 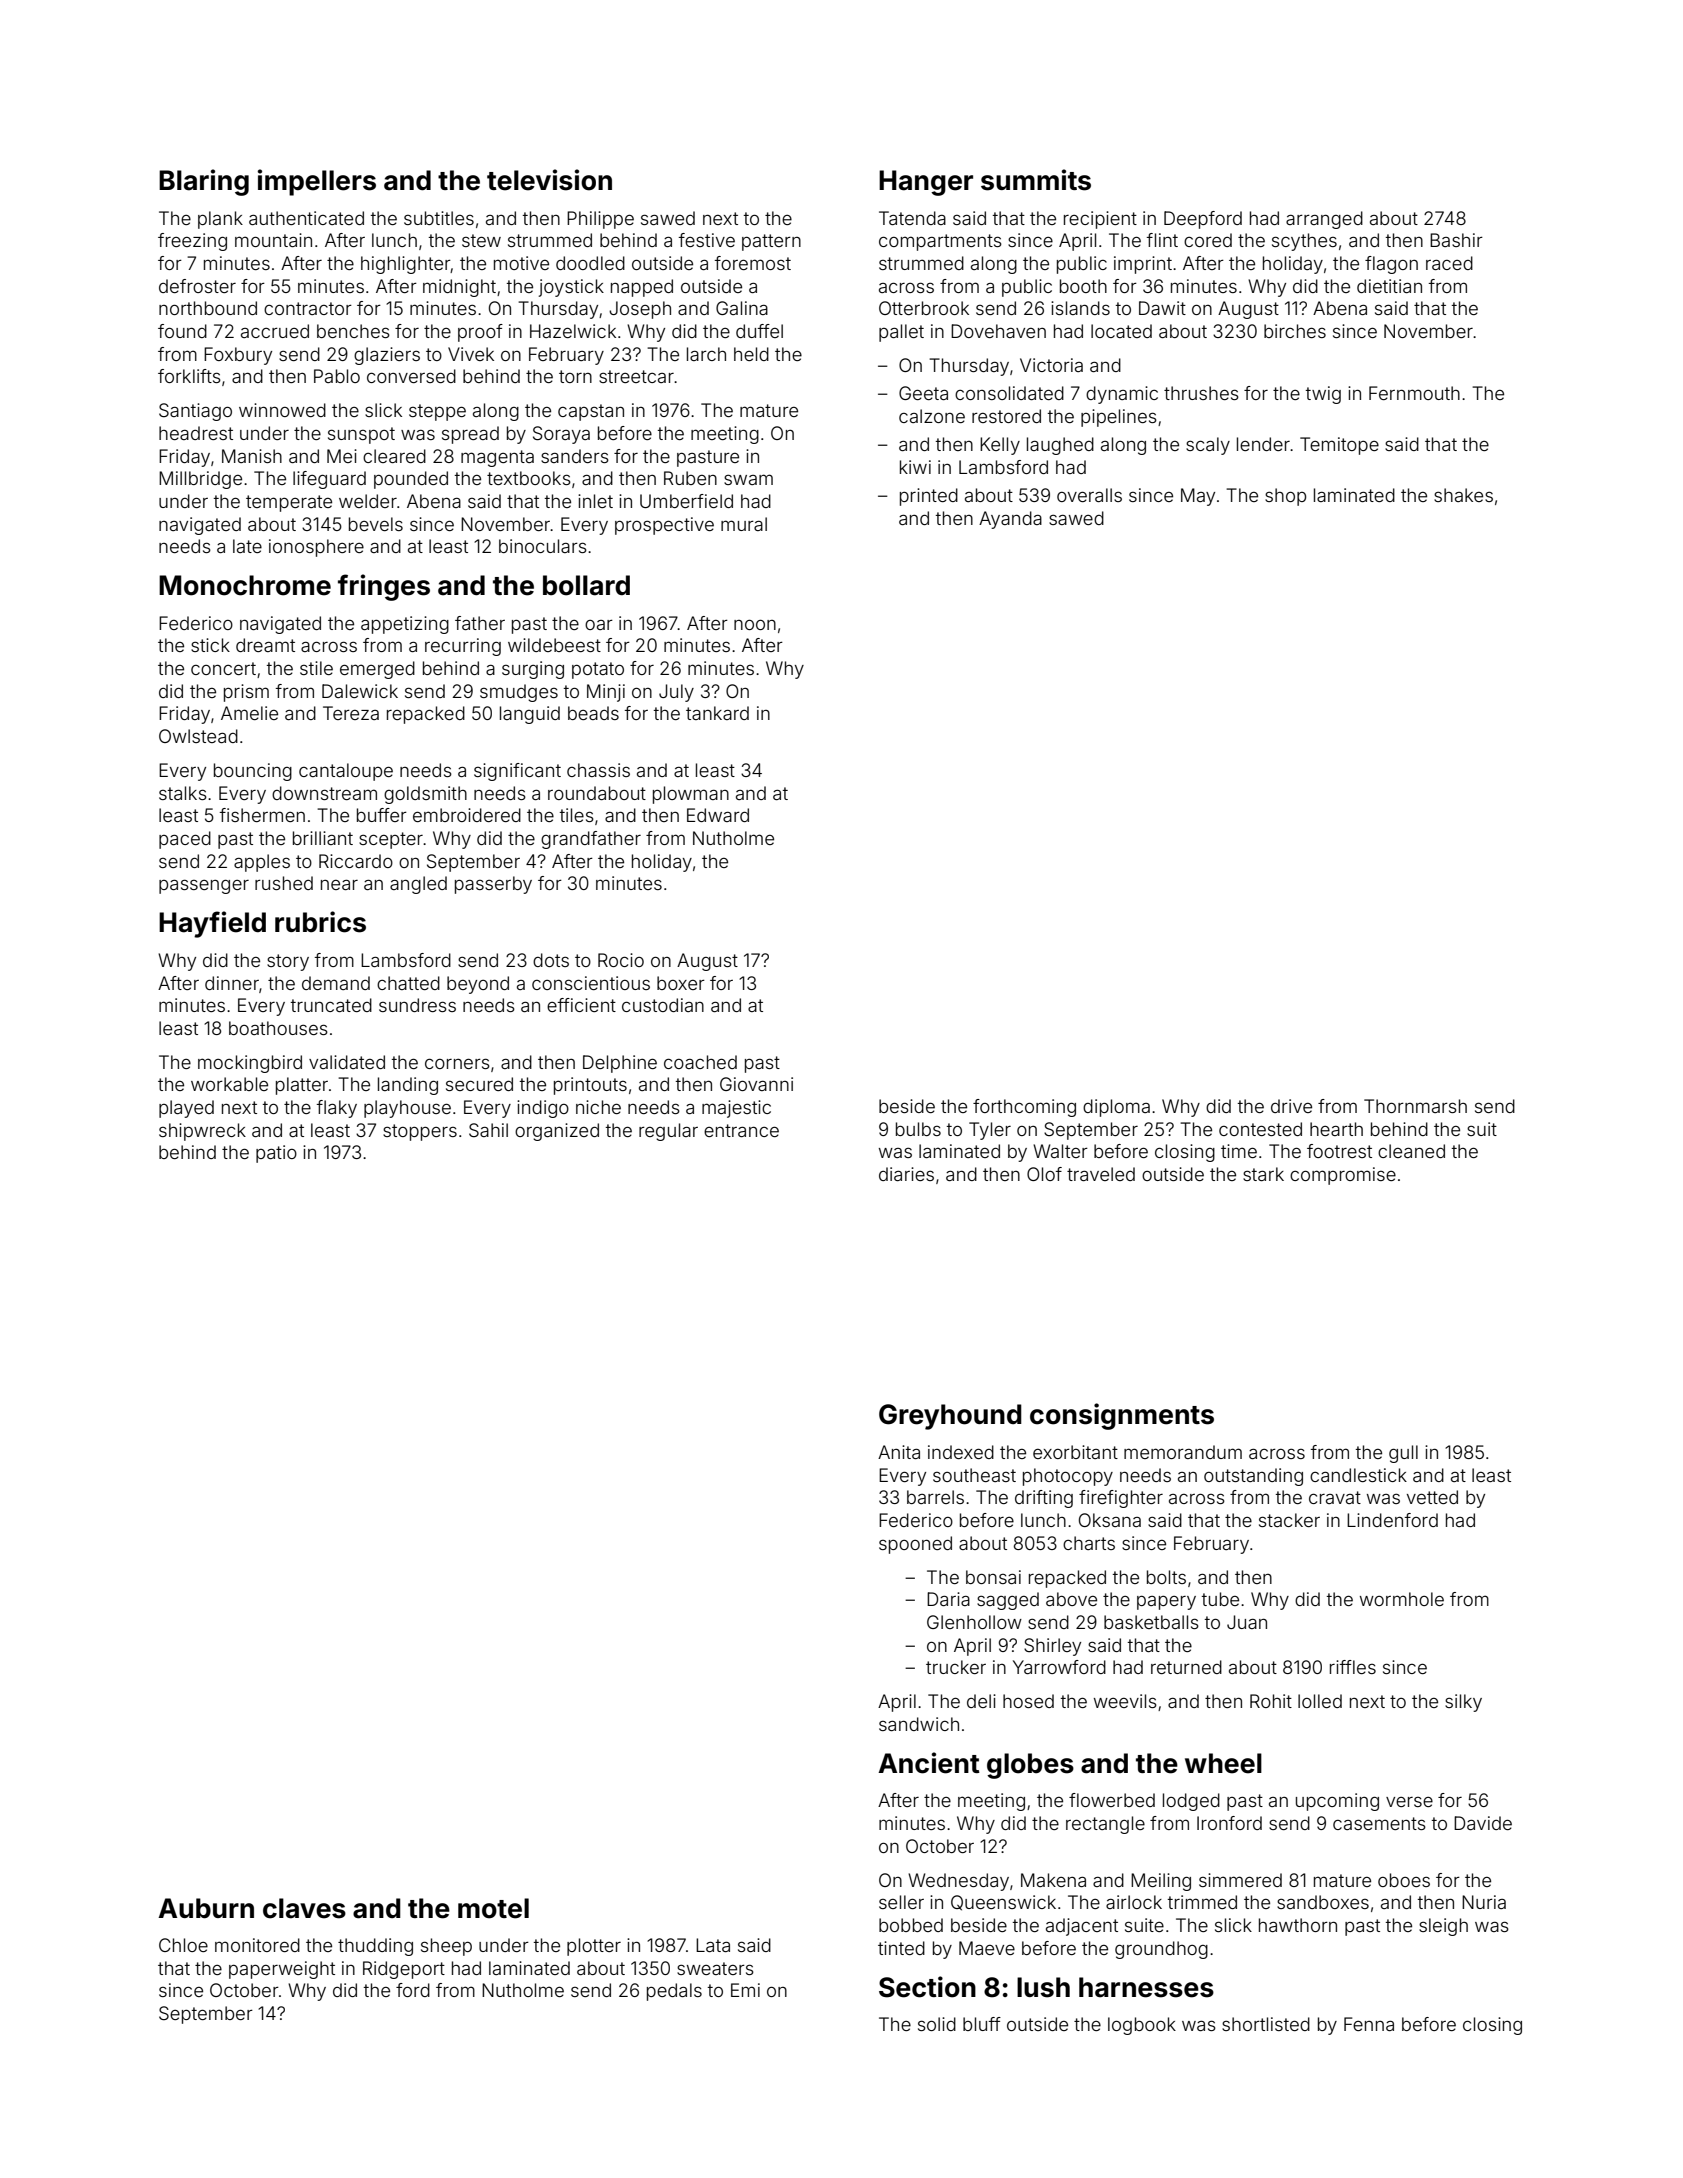 I want to click on Sahil, so click(x=488, y=1130).
